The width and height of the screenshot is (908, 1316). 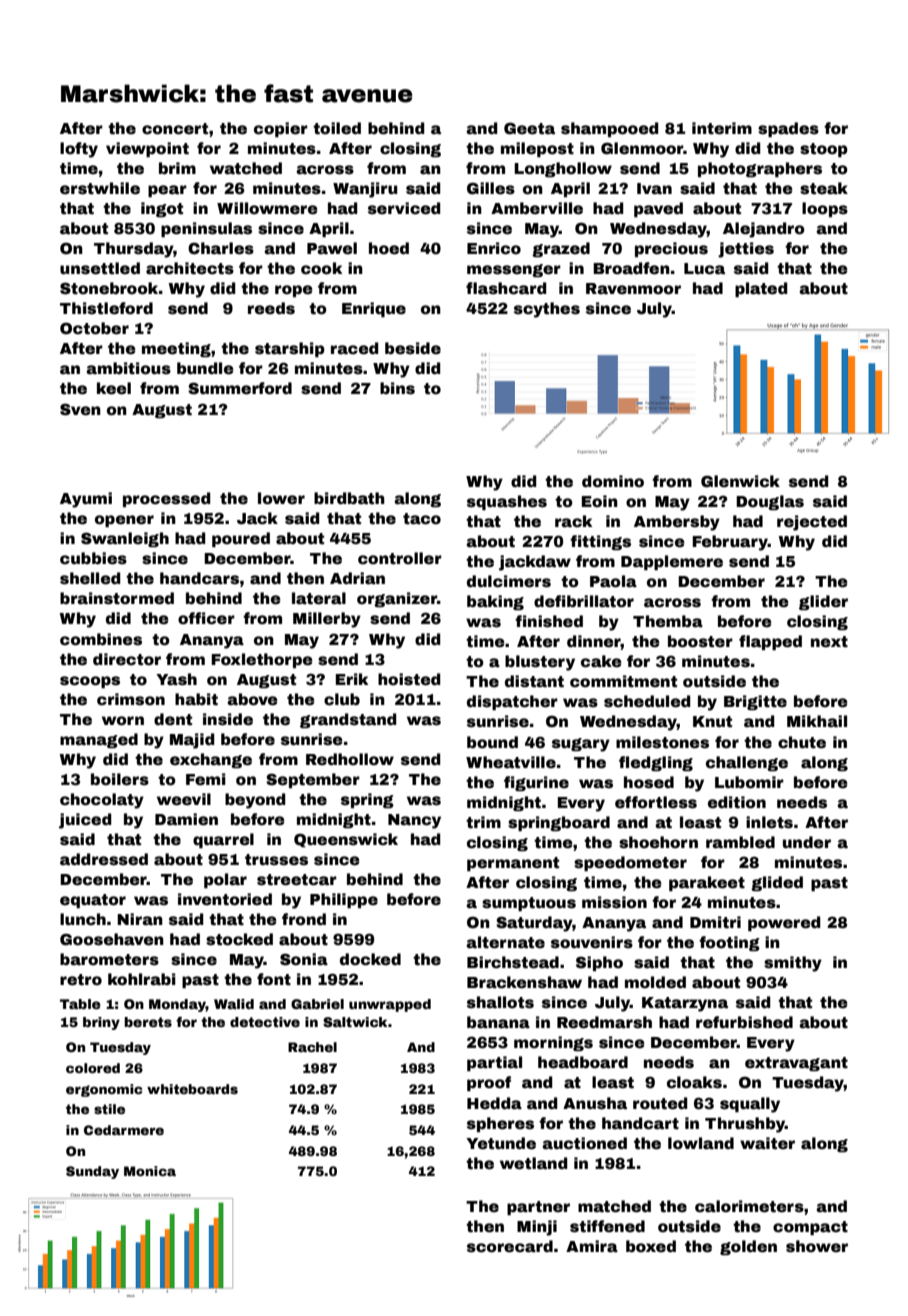 I want to click on squashes, so click(x=507, y=502).
